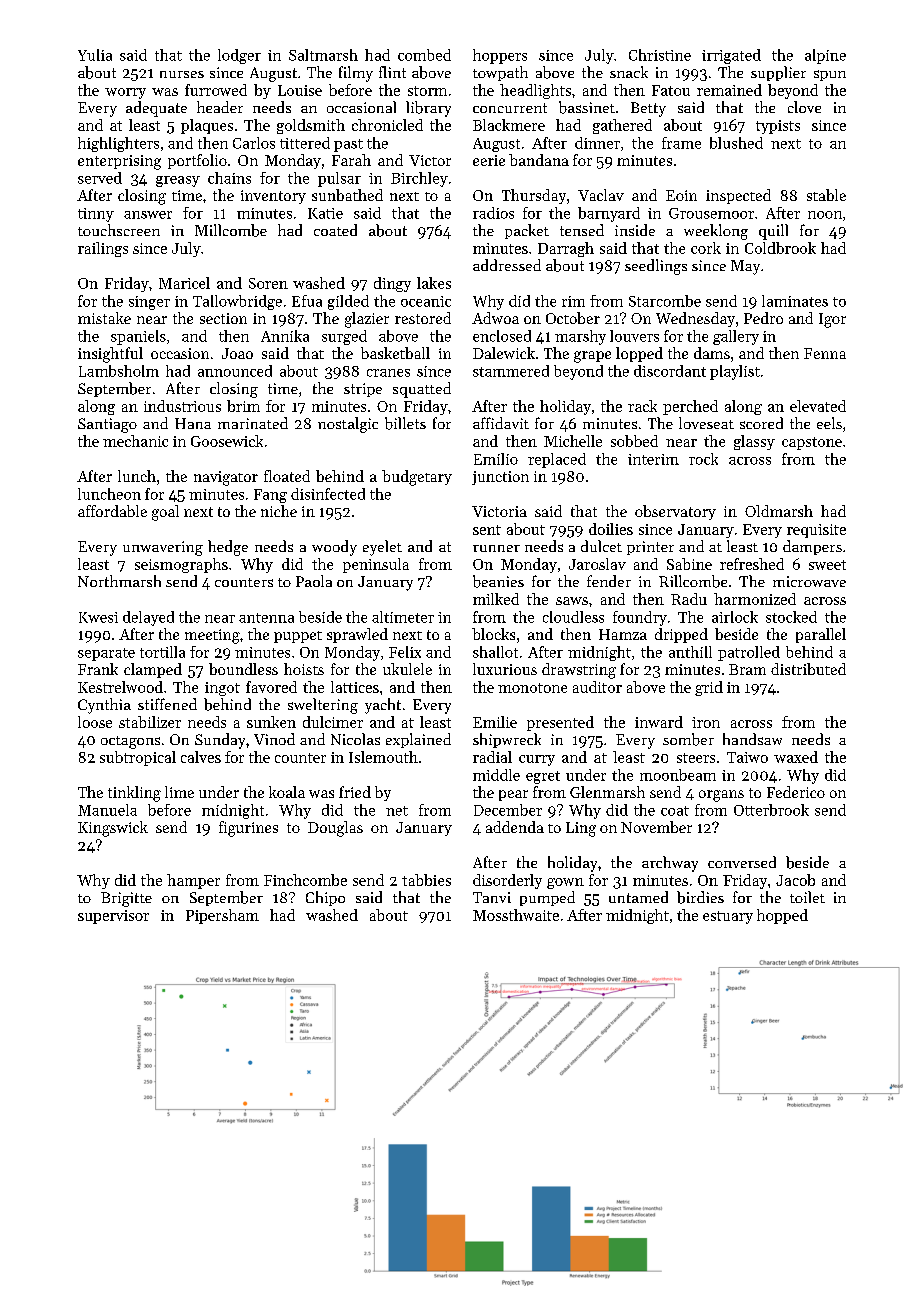 The width and height of the screenshot is (924, 1308). What do you see at coordinates (513, 795) in the screenshot?
I see `pear` at bounding box center [513, 795].
